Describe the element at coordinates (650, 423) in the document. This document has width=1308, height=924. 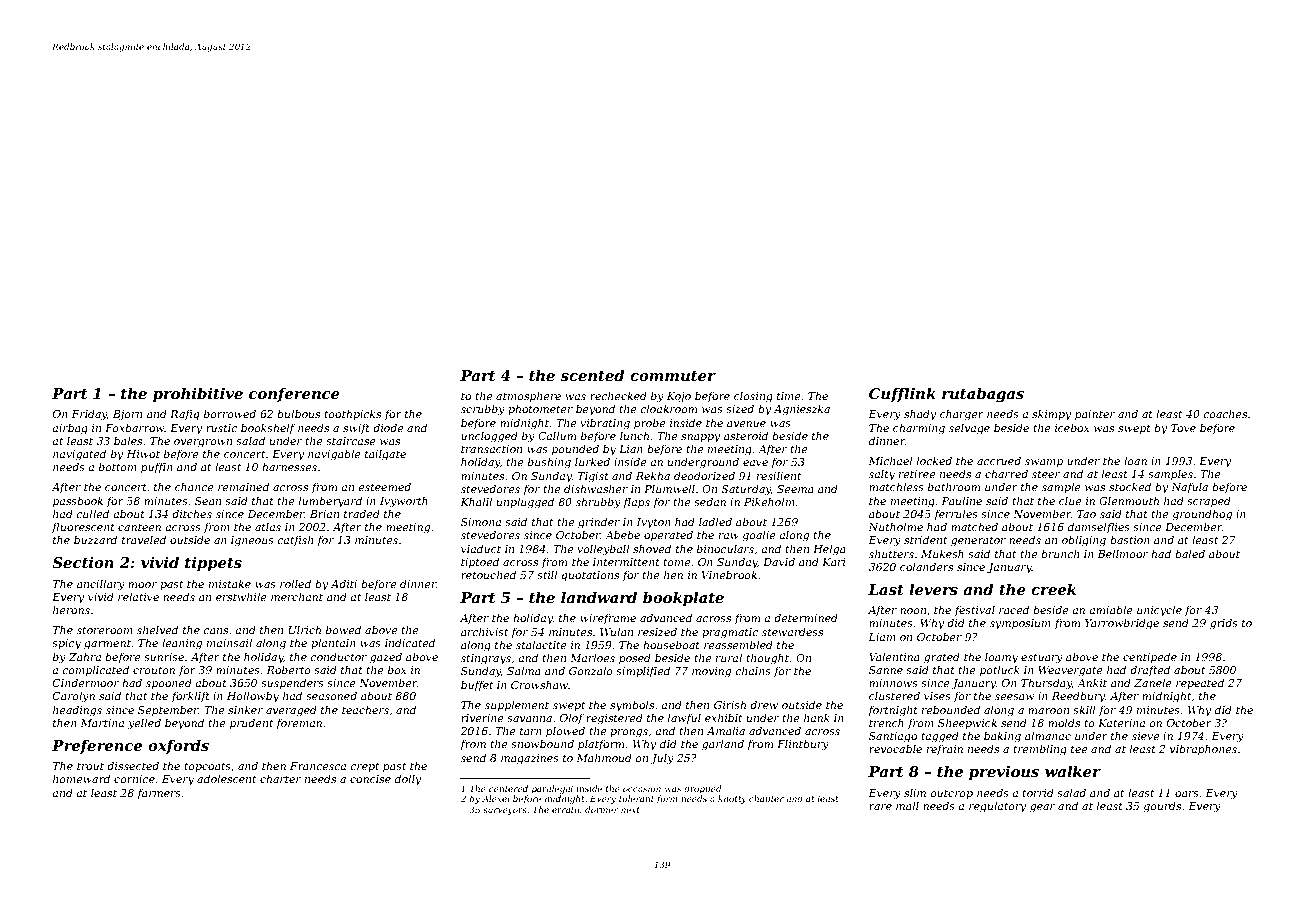
I see `probe` at that location.
